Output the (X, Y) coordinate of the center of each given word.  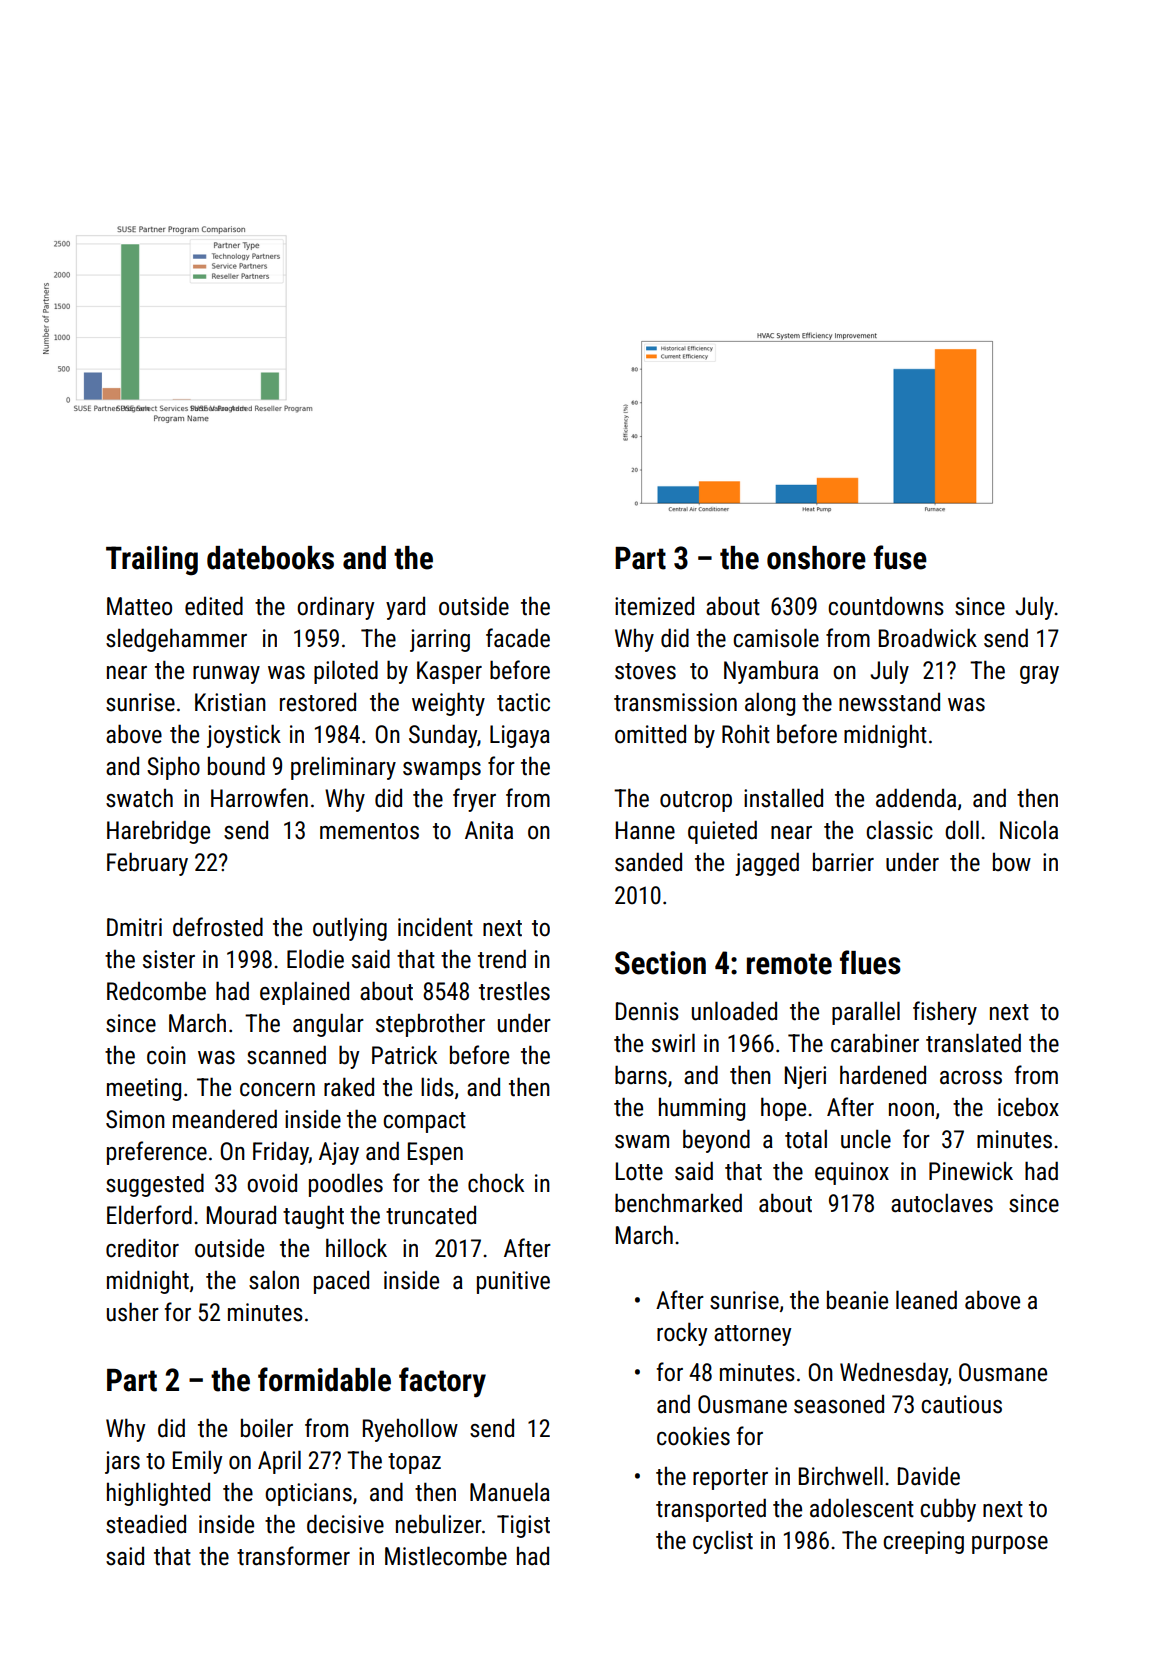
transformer (293, 1556)
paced (341, 1282)
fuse (900, 557)
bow (1012, 862)
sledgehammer (176, 640)
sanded (648, 862)
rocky (682, 1334)
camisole (776, 638)
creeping (923, 1542)
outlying (350, 929)
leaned (926, 1300)
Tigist (523, 1526)
